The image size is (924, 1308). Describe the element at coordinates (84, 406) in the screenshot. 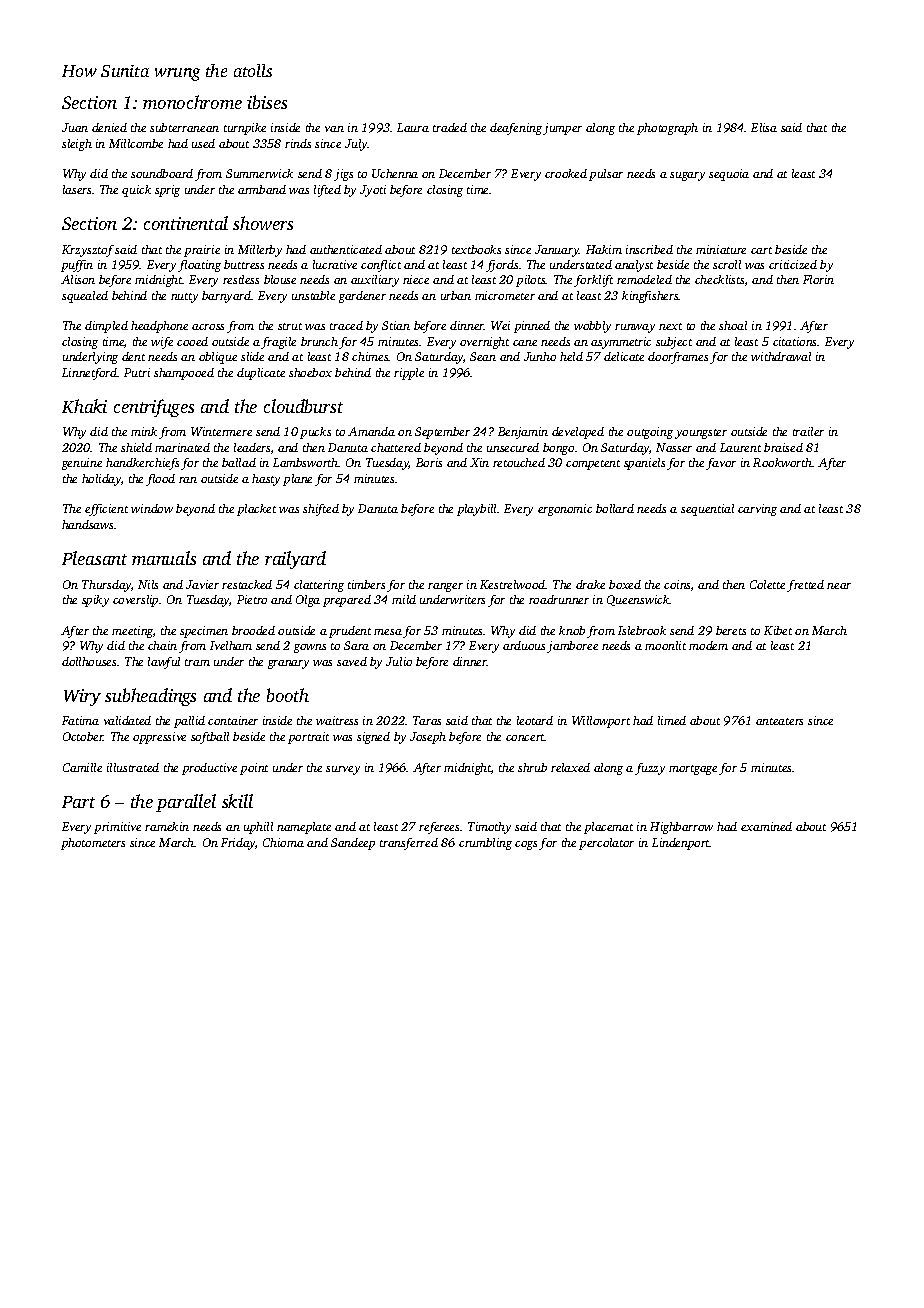

I see `Khaki` at that location.
